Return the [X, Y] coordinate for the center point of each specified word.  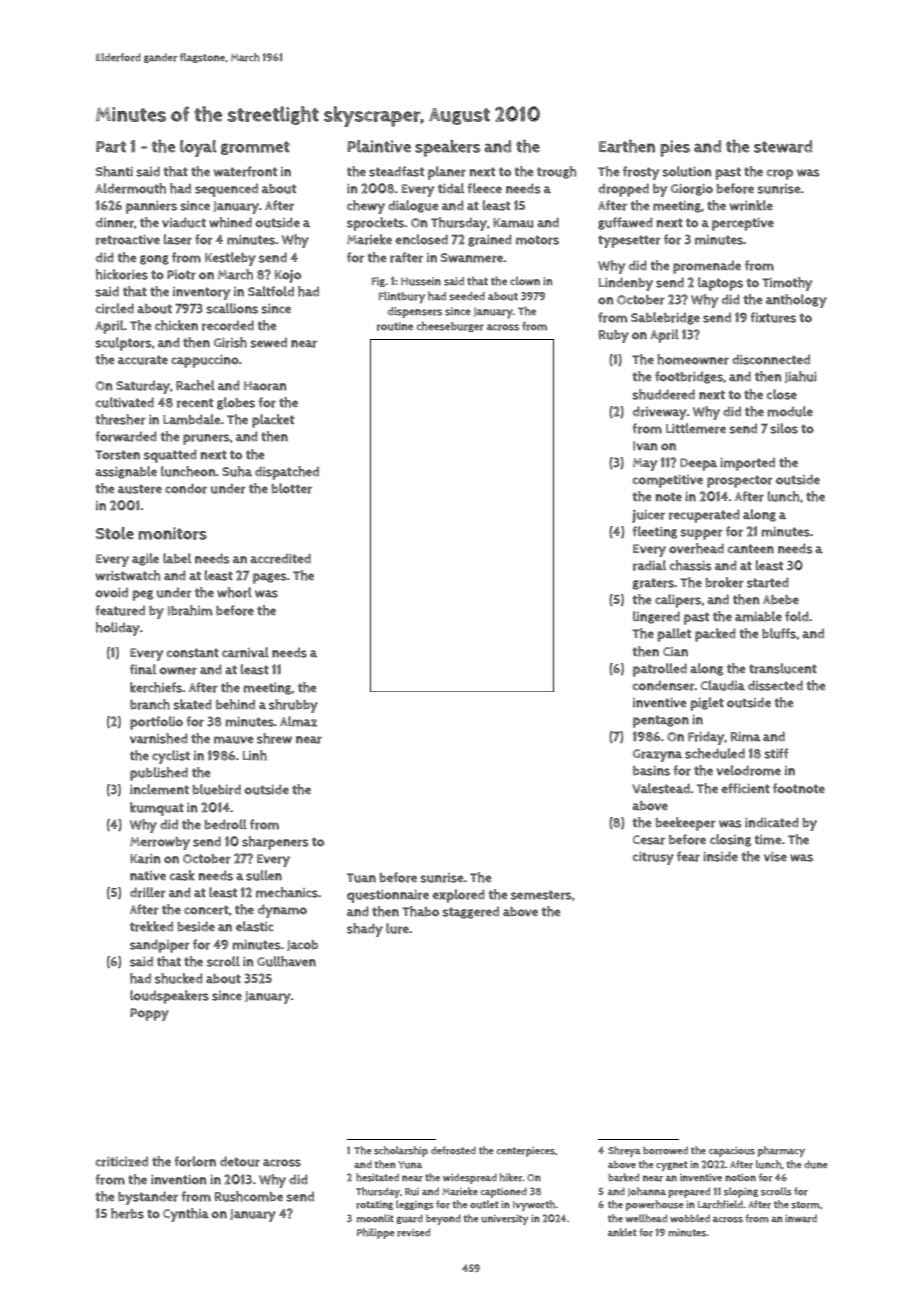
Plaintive [379, 146]
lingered [656, 617]
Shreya [624, 1151]
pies [675, 148]
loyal [198, 148]
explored [458, 896]
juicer [648, 516]
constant [193, 653]
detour [240, 1161]
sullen [264, 875]
